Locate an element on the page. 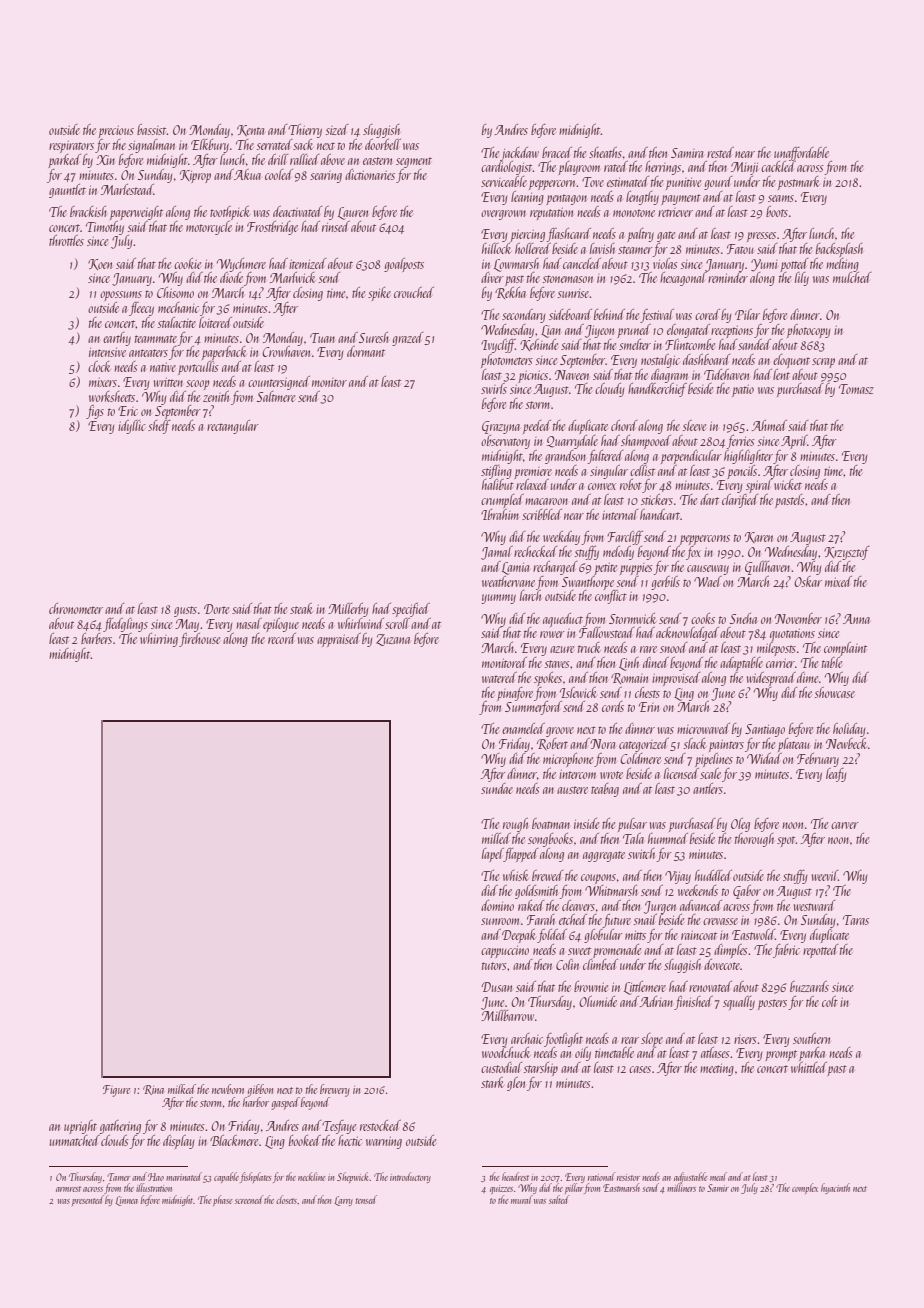 The image size is (924, 1308). Figure is located at coordinates (116, 1091).
